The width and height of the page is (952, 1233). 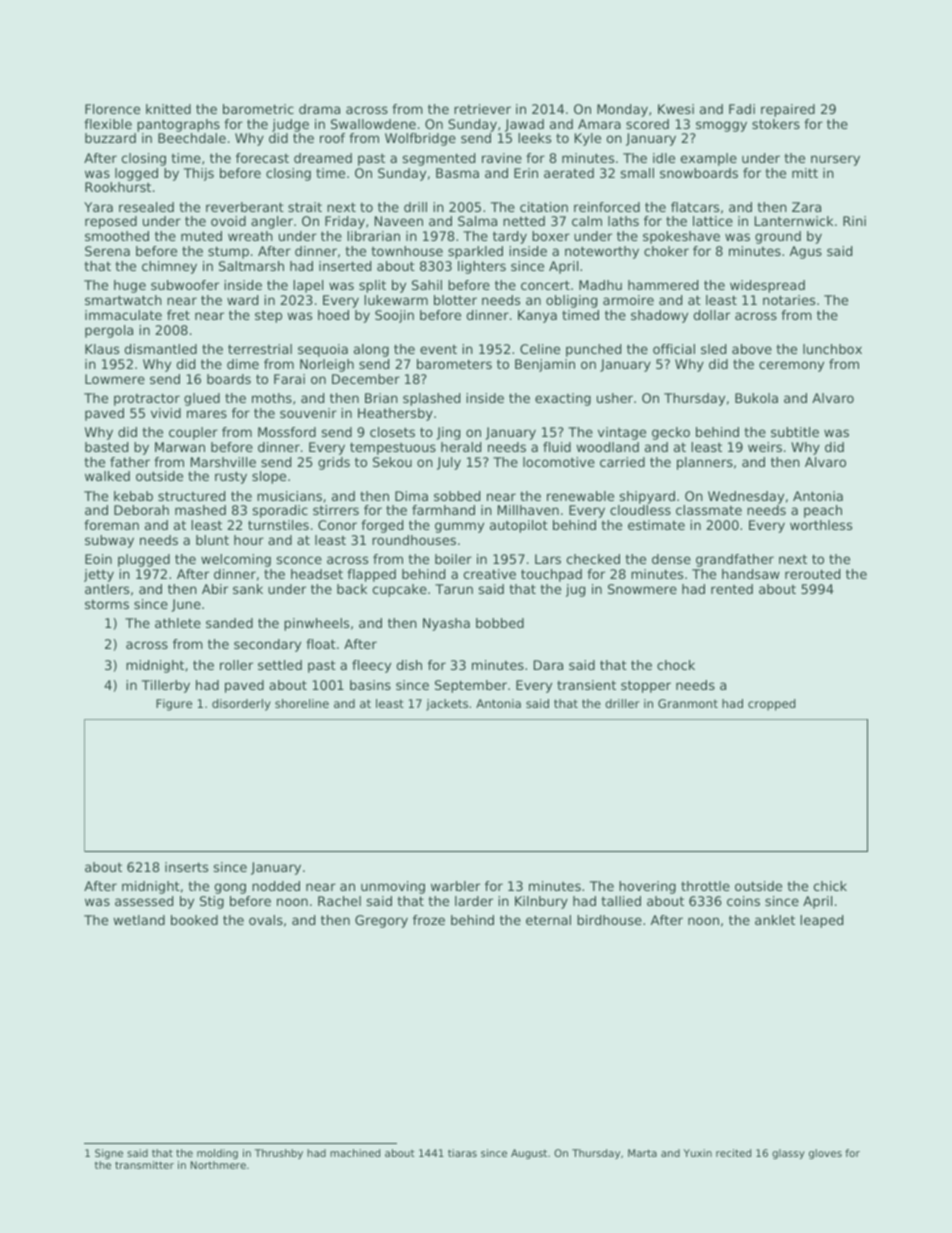 I want to click on retriever, so click(x=482, y=109).
